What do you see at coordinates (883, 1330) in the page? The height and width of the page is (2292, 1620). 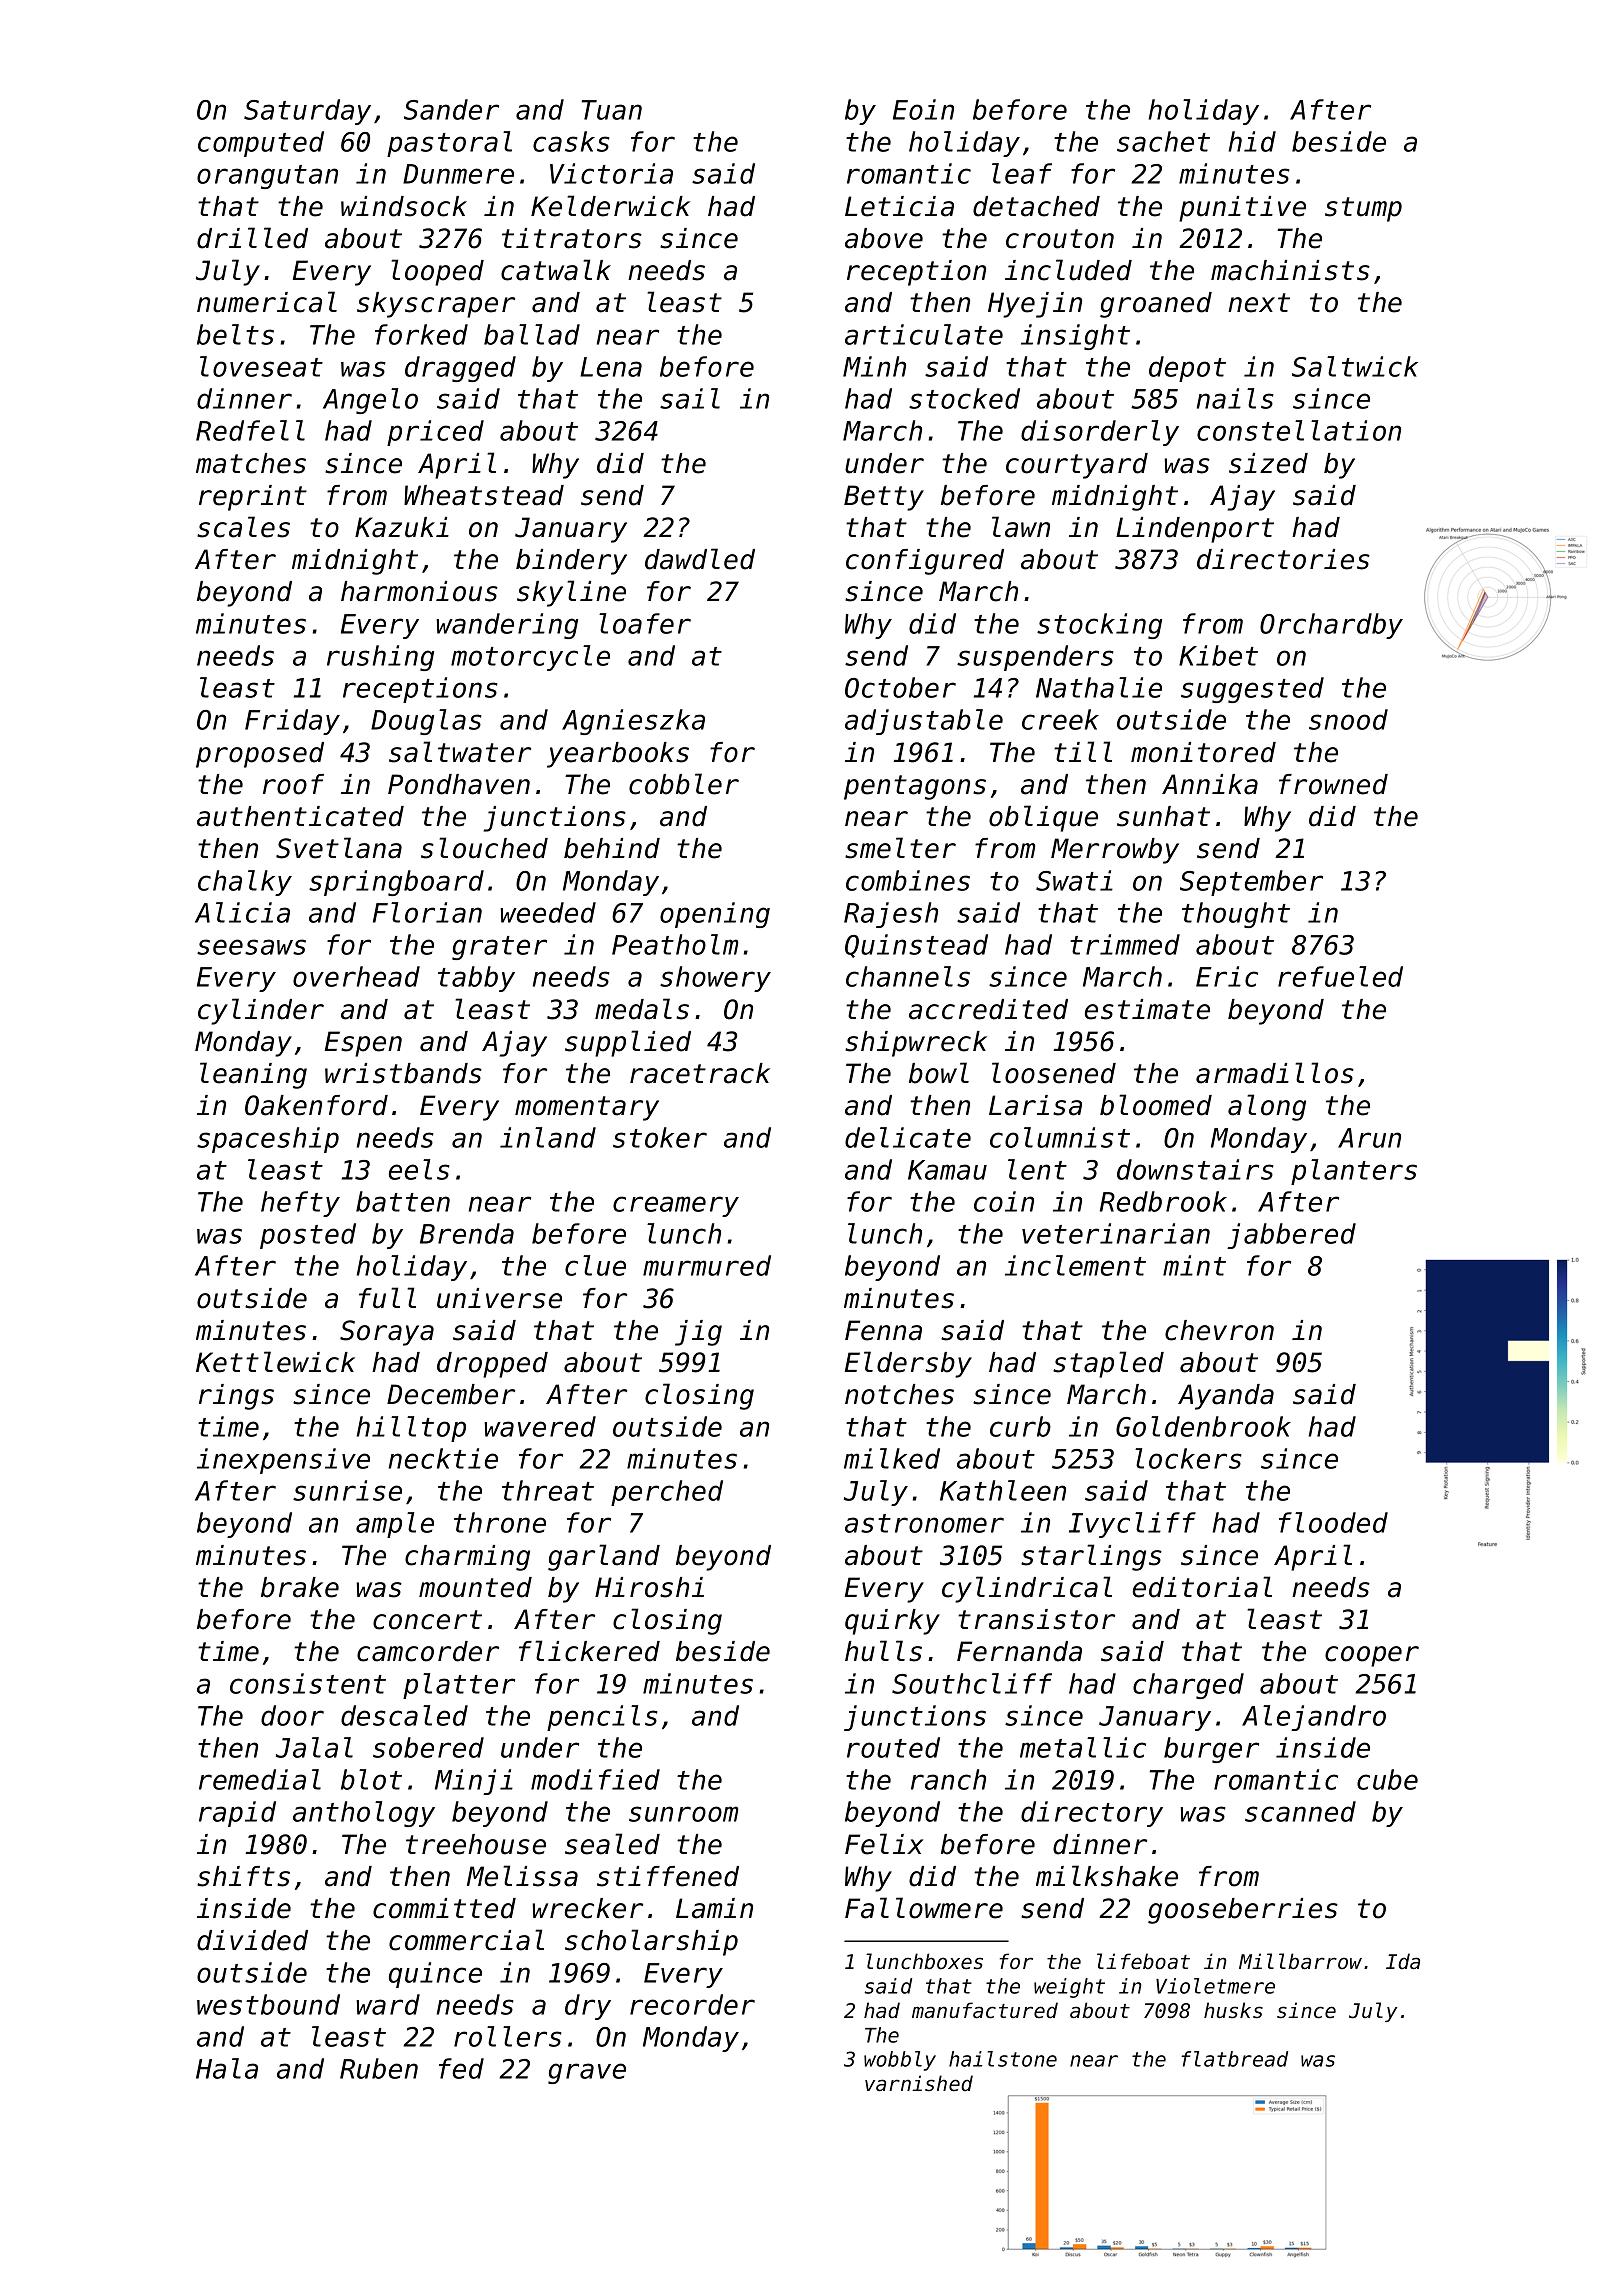 I see `Fenna` at bounding box center [883, 1330].
